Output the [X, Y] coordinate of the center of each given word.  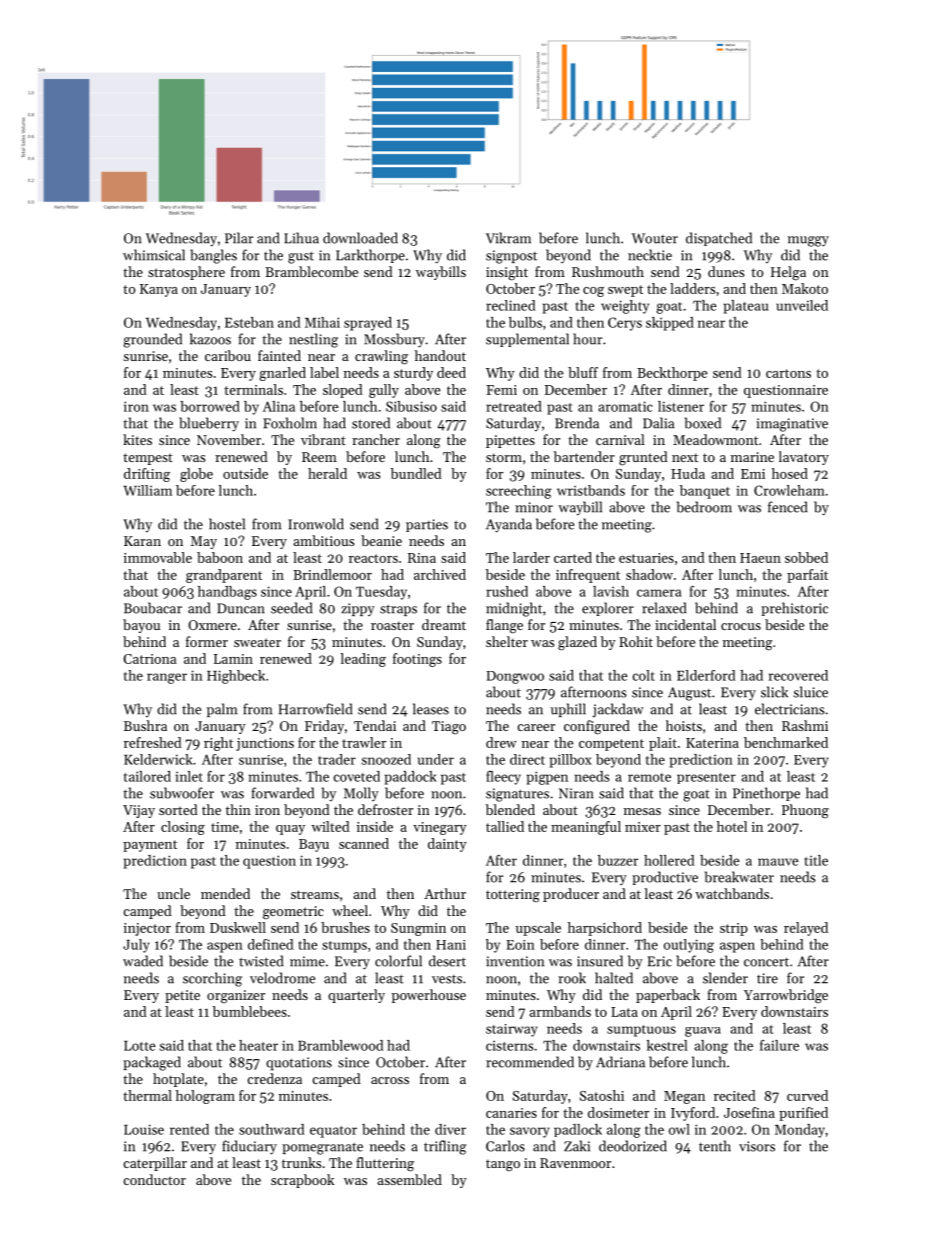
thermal [147, 1095]
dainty [447, 845]
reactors [373, 558]
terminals [253, 389]
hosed [790, 473]
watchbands [732, 893]
